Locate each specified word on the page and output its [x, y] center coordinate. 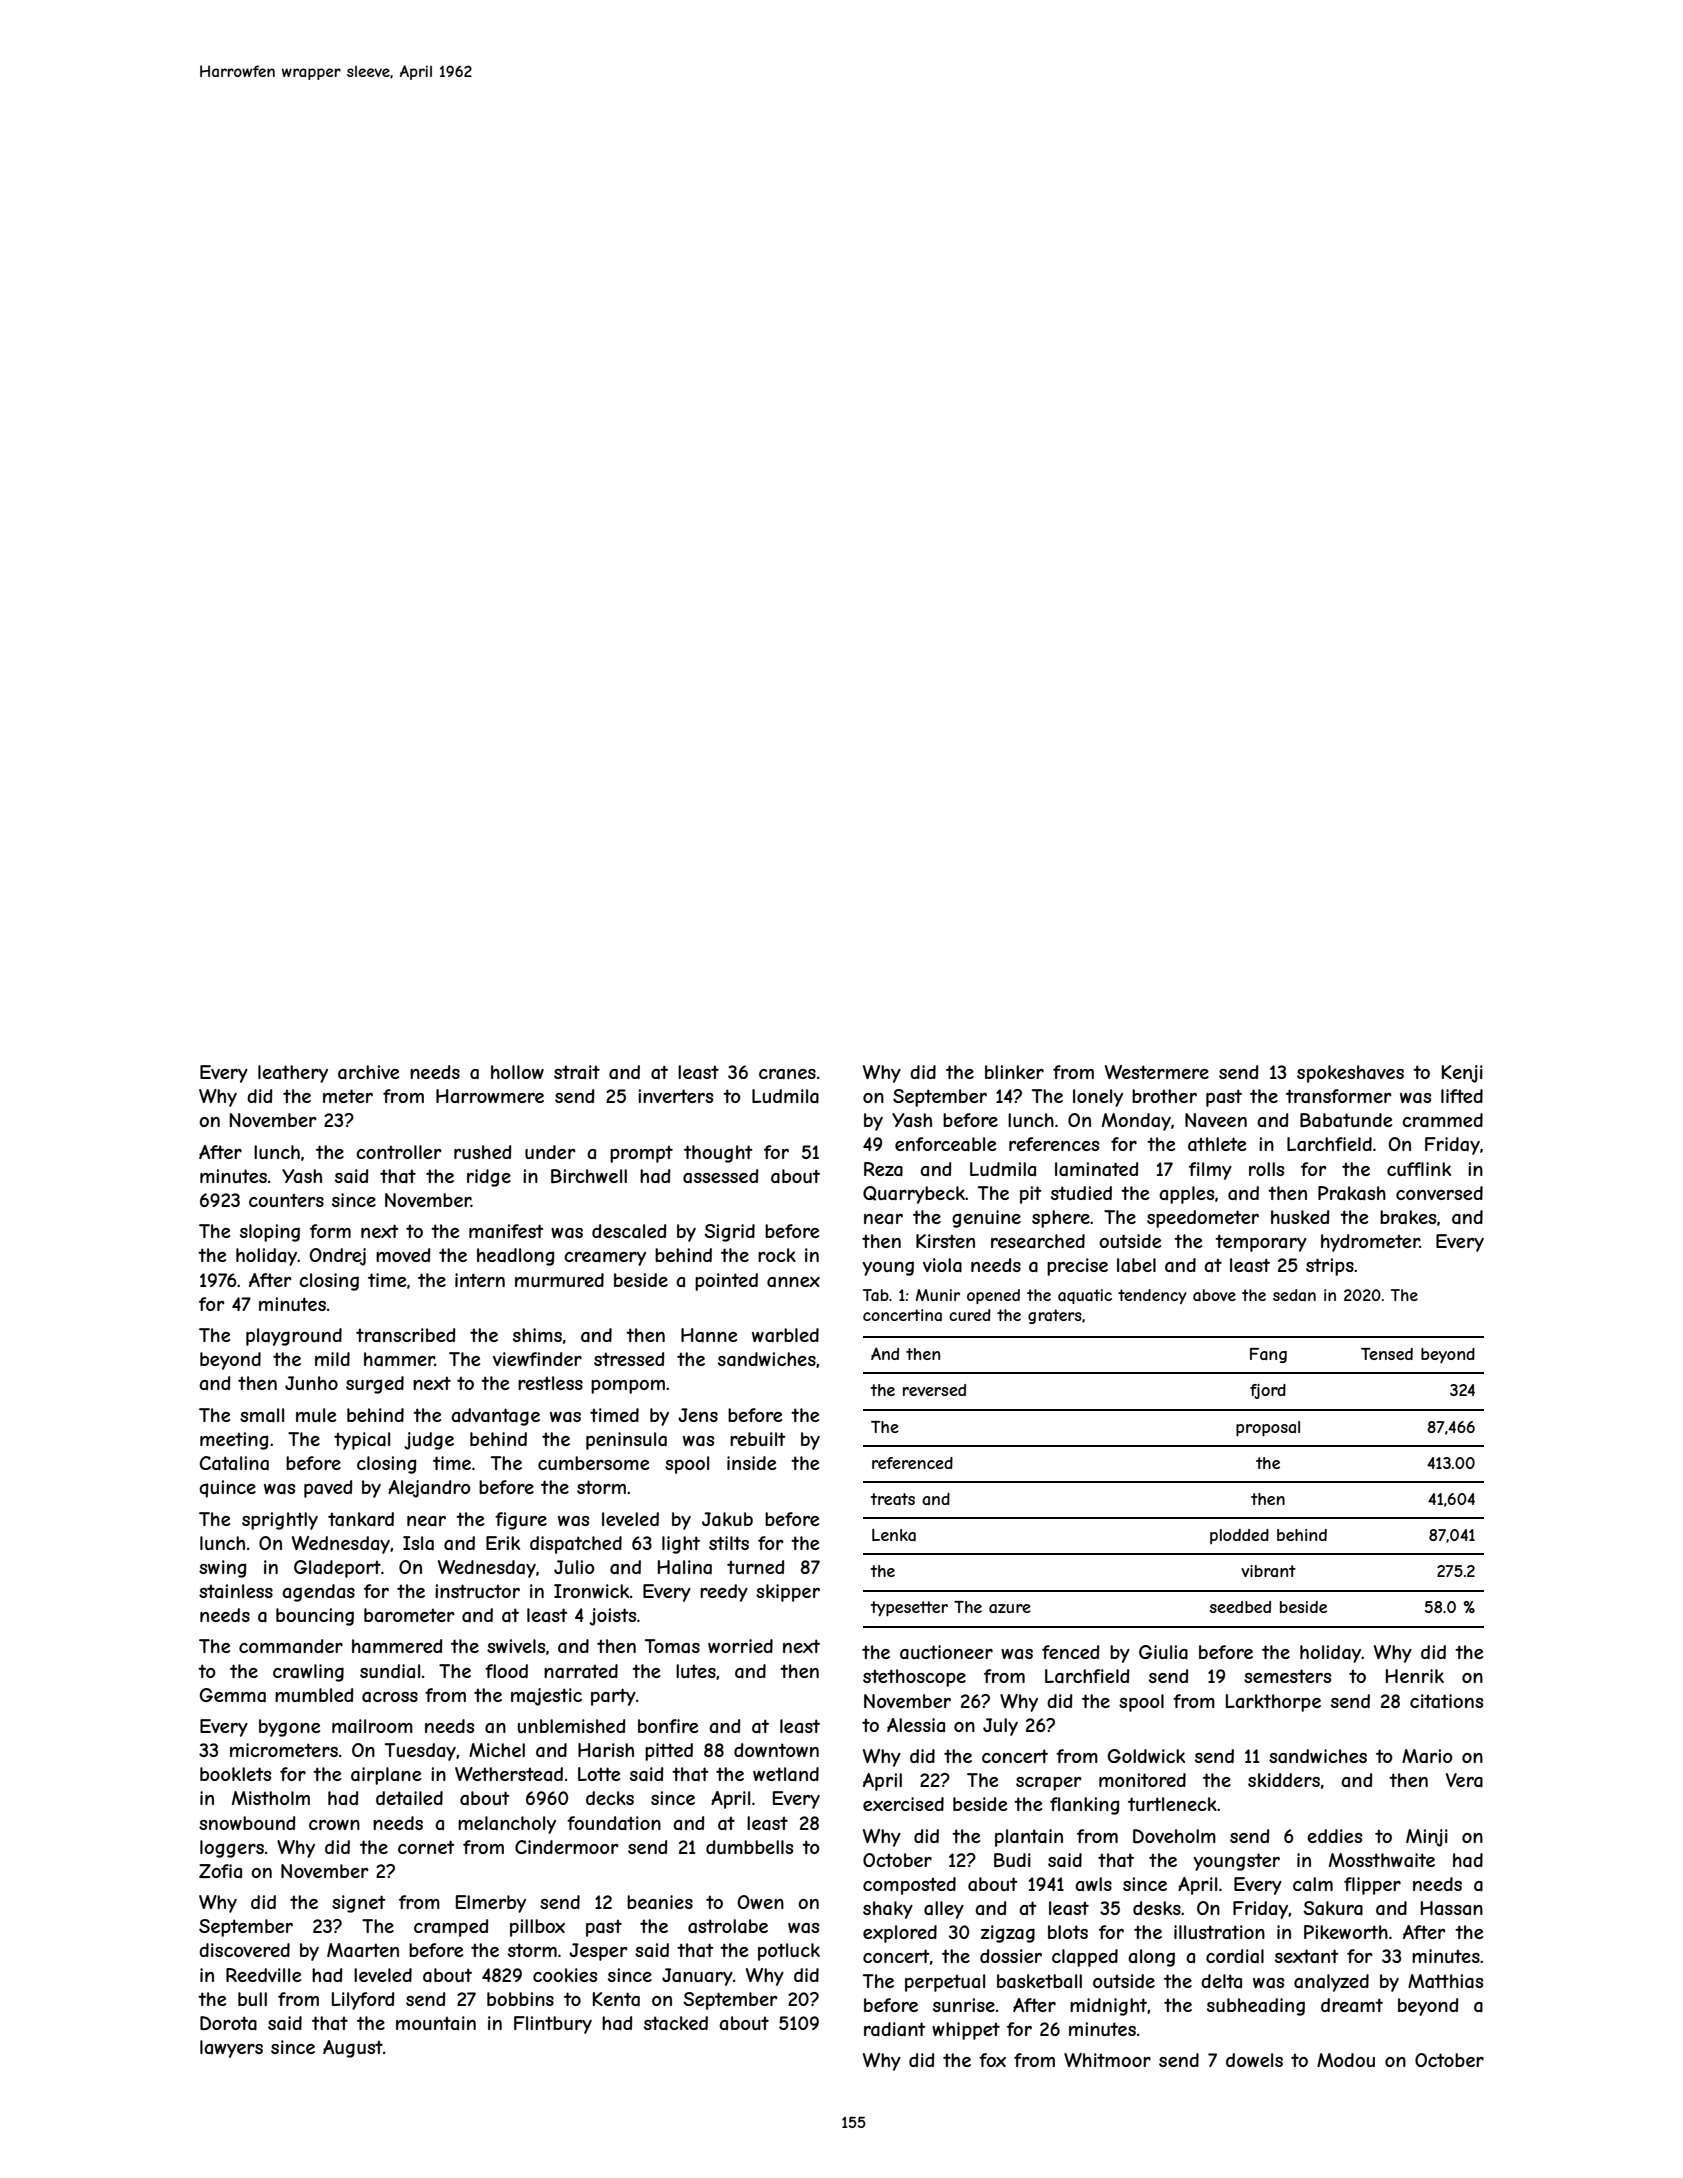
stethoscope [914, 1678]
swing [222, 1569]
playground [294, 1337]
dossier [1011, 1956]
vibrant [1268, 1571]
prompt [641, 1154]
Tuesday [420, 1752]
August [353, 2049]
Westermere [1157, 1072]
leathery [293, 1074]
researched [1038, 1241]
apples [1186, 1195]
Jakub [727, 1519]
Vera [1464, 1780]
